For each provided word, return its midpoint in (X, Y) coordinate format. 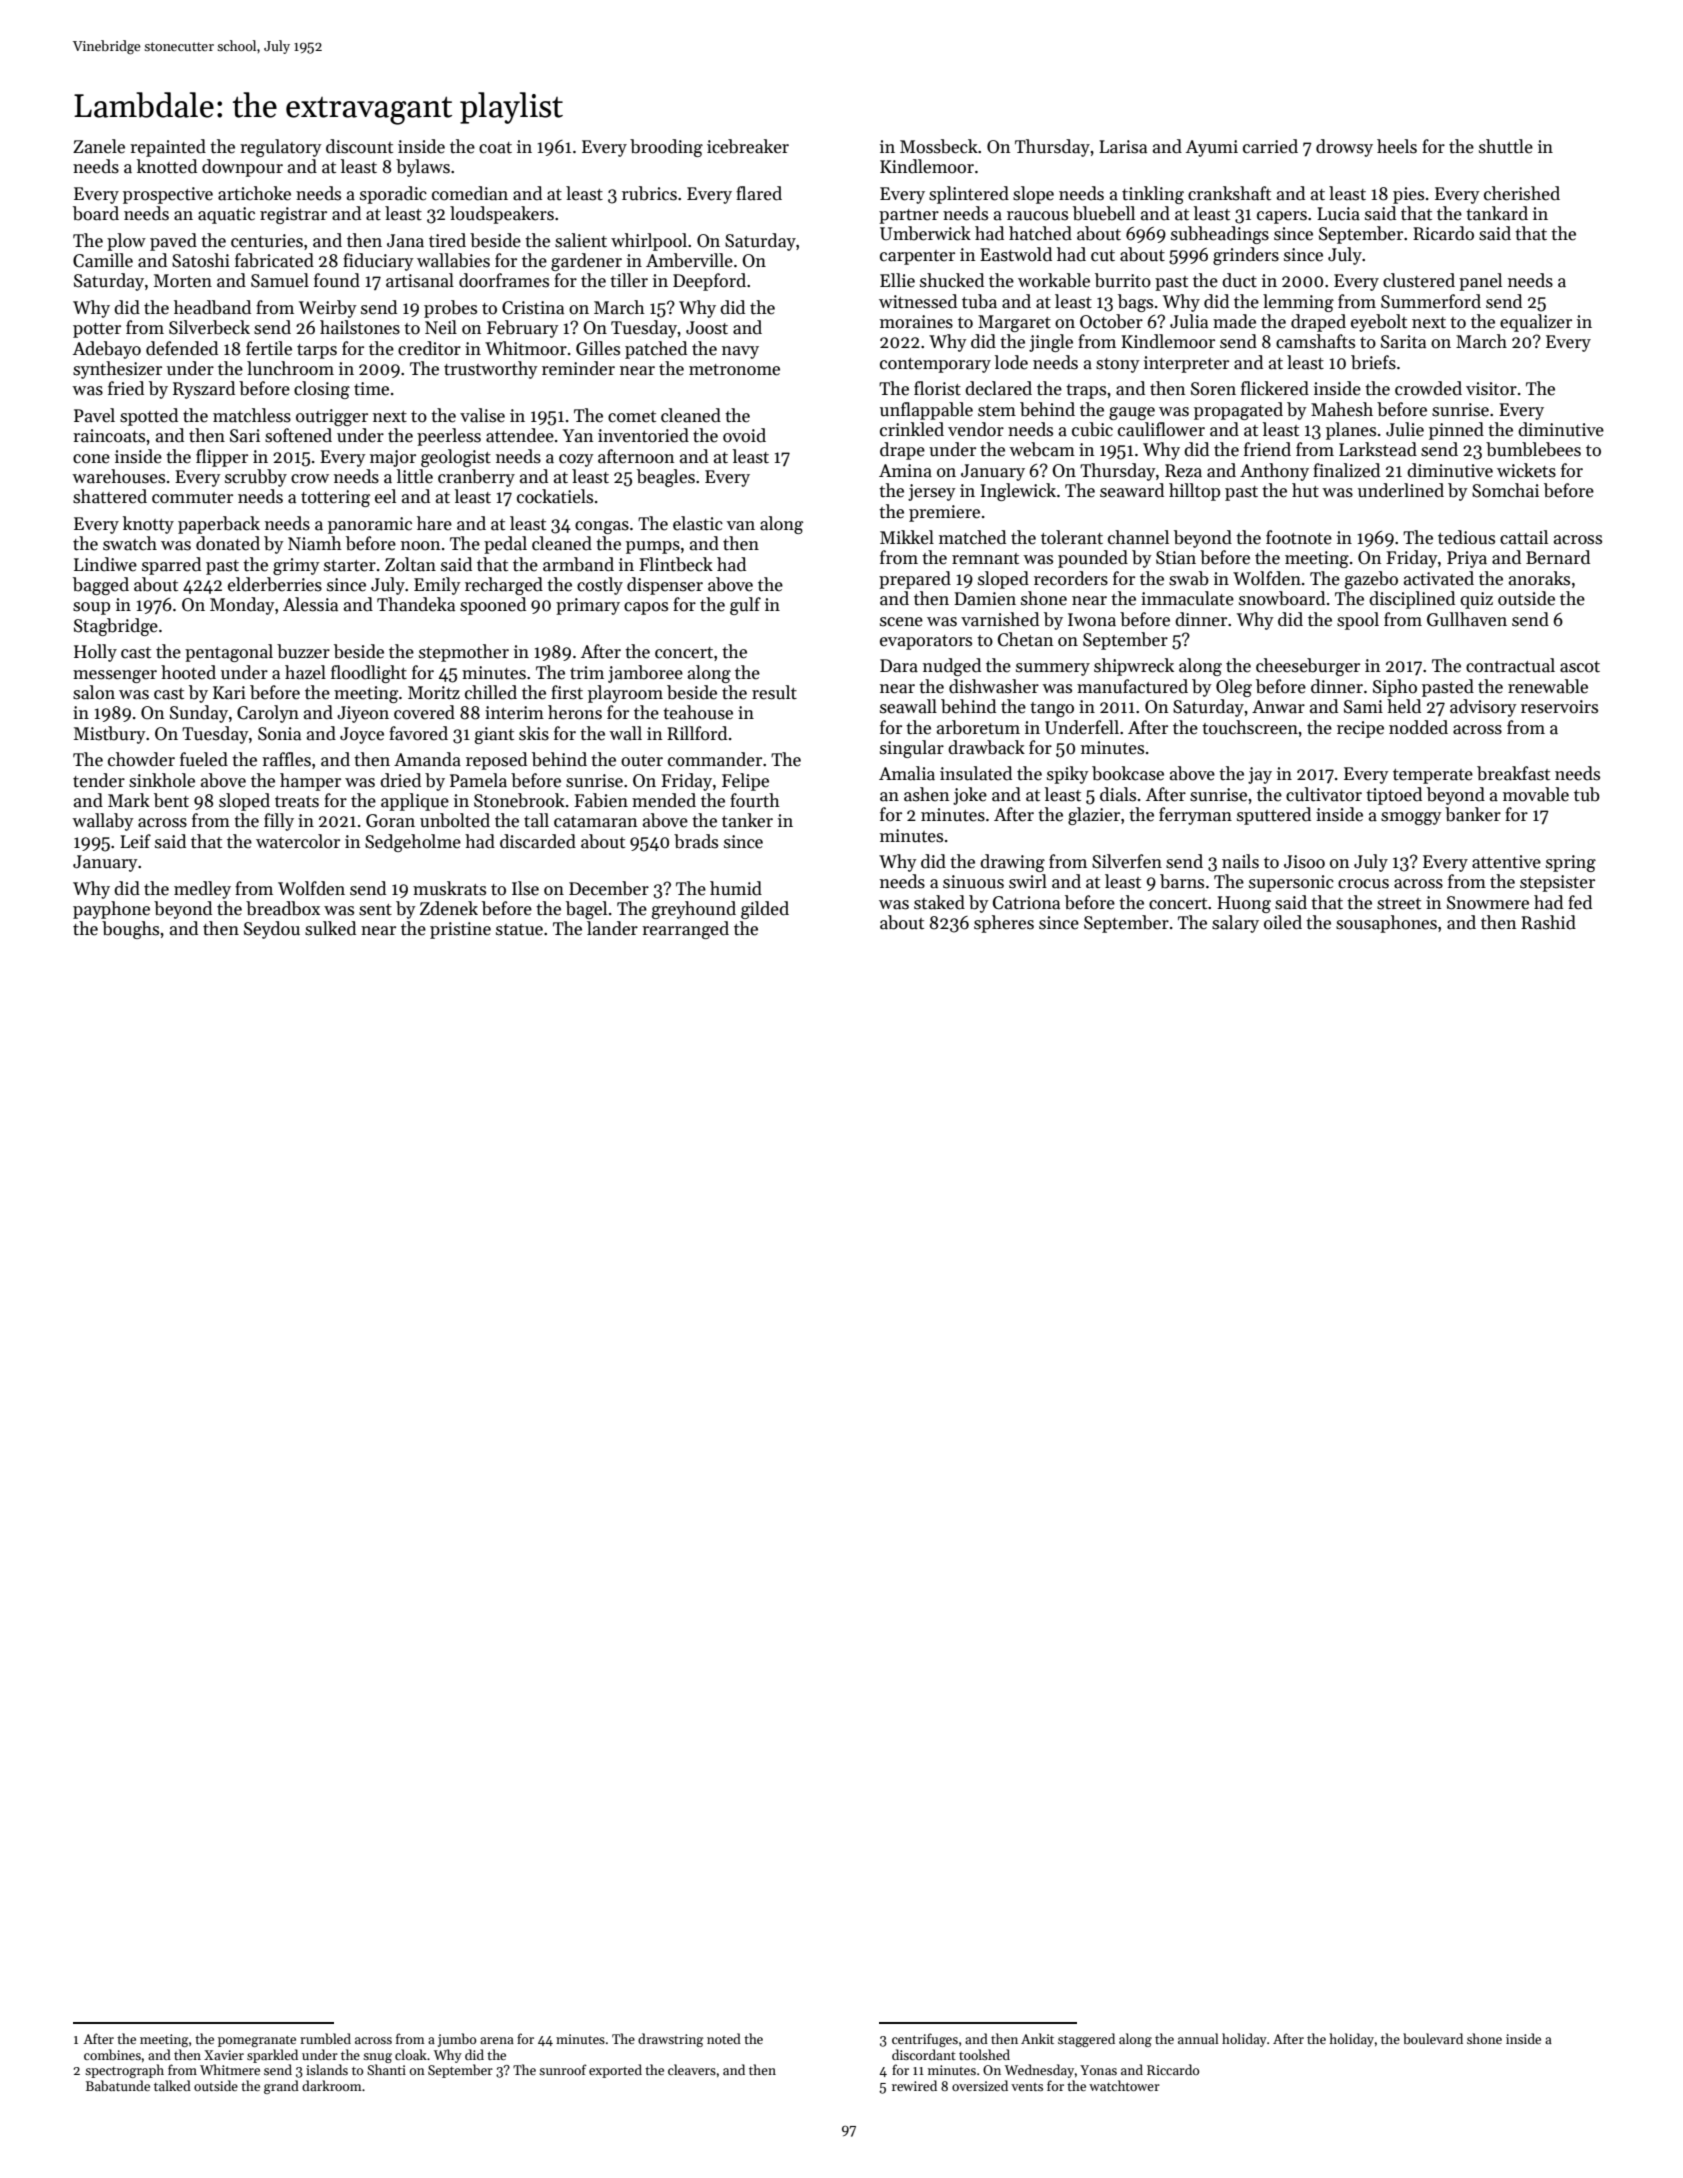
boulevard (1433, 2038)
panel (1480, 282)
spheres (1004, 924)
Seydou (272, 930)
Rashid (1548, 922)
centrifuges (925, 2040)
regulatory (281, 148)
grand (281, 2087)
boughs (130, 930)
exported (615, 2071)
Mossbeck (939, 146)
